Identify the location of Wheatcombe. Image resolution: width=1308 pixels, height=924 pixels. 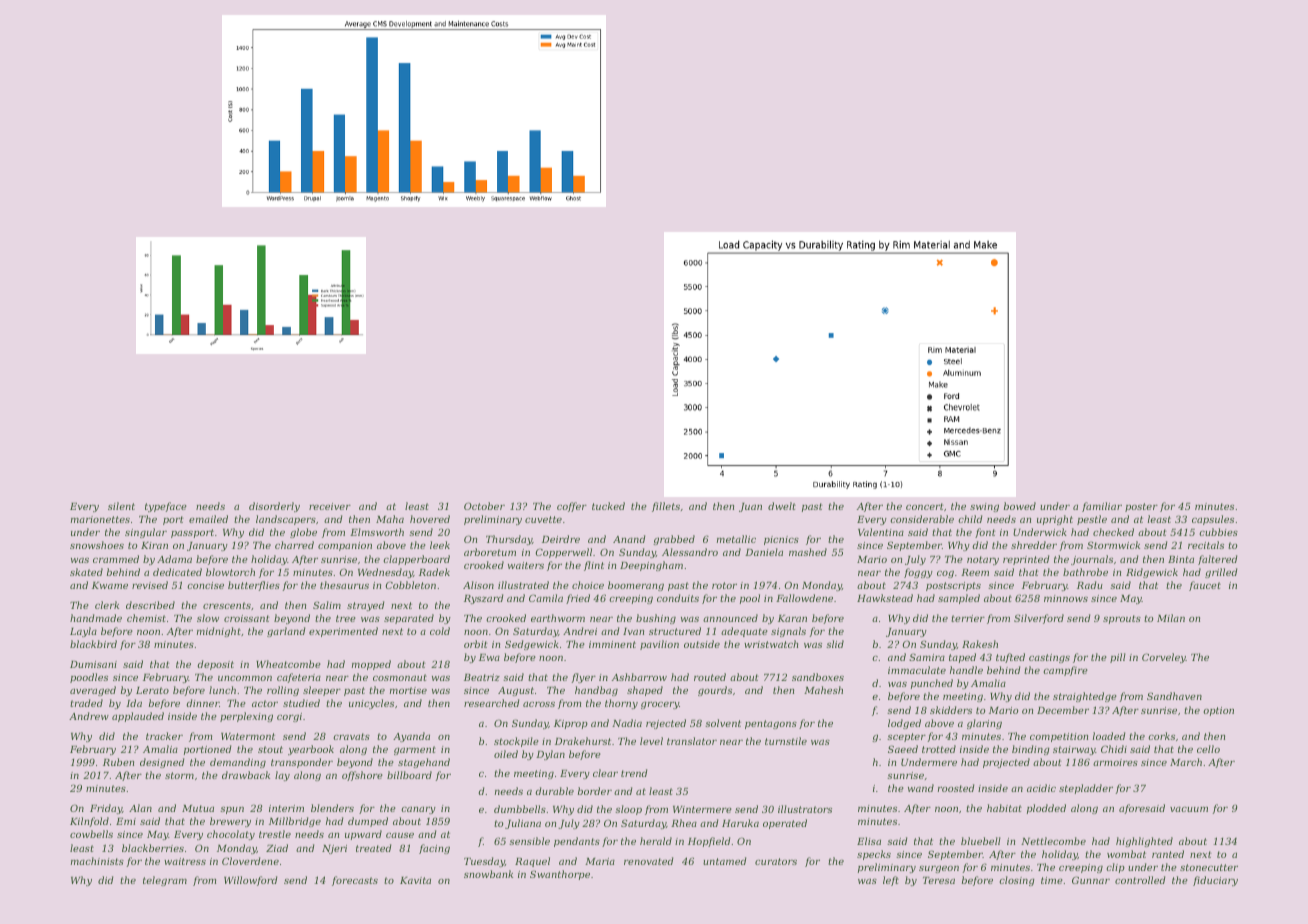
(288, 664).
